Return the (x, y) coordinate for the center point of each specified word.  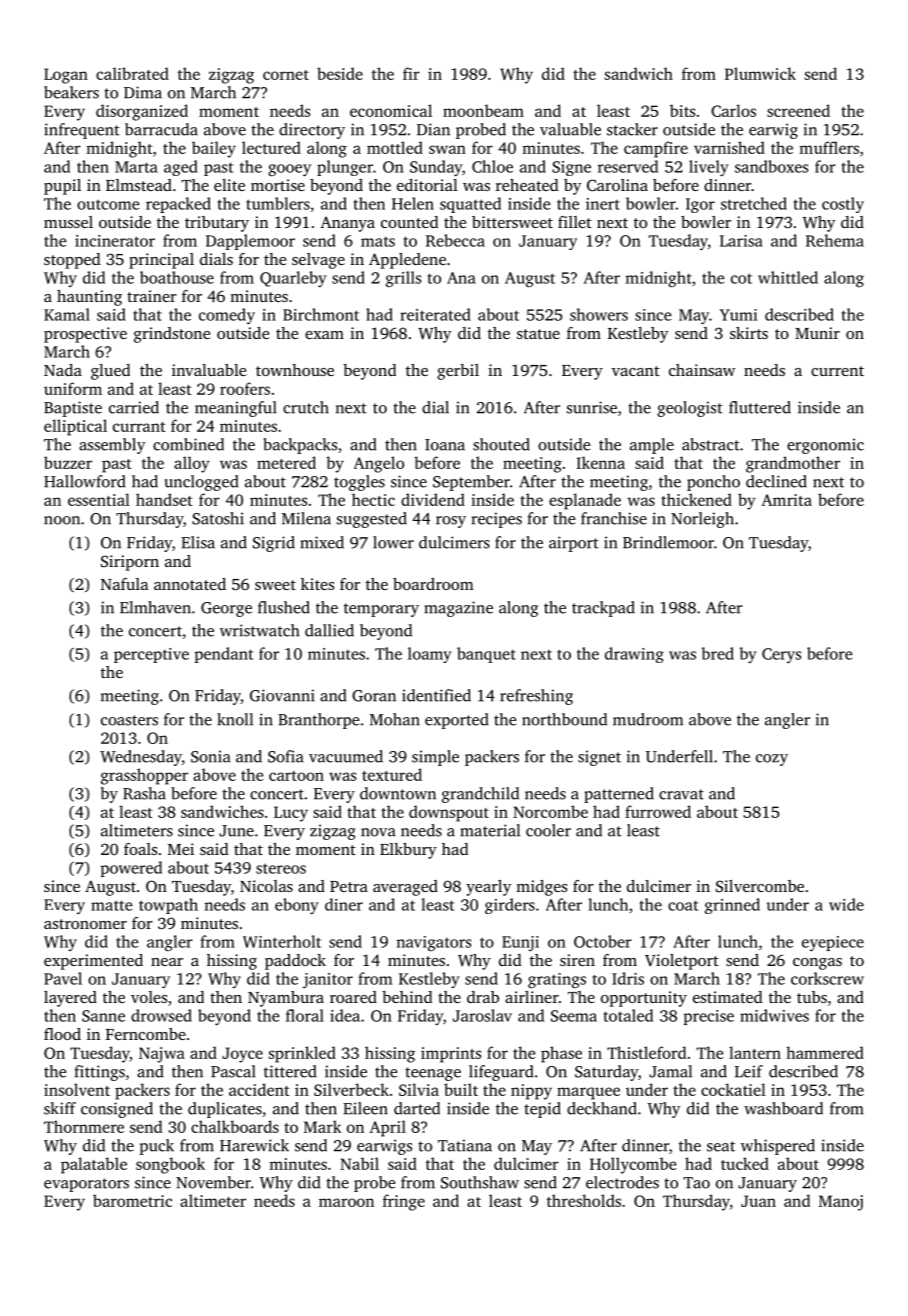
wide (846, 904)
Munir (817, 333)
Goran (374, 696)
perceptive (151, 655)
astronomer (85, 924)
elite (229, 185)
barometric (132, 1200)
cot (741, 278)
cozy (772, 760)
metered (286, 462)
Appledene (407, 261)
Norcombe (550, 811)
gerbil (458, 372)
